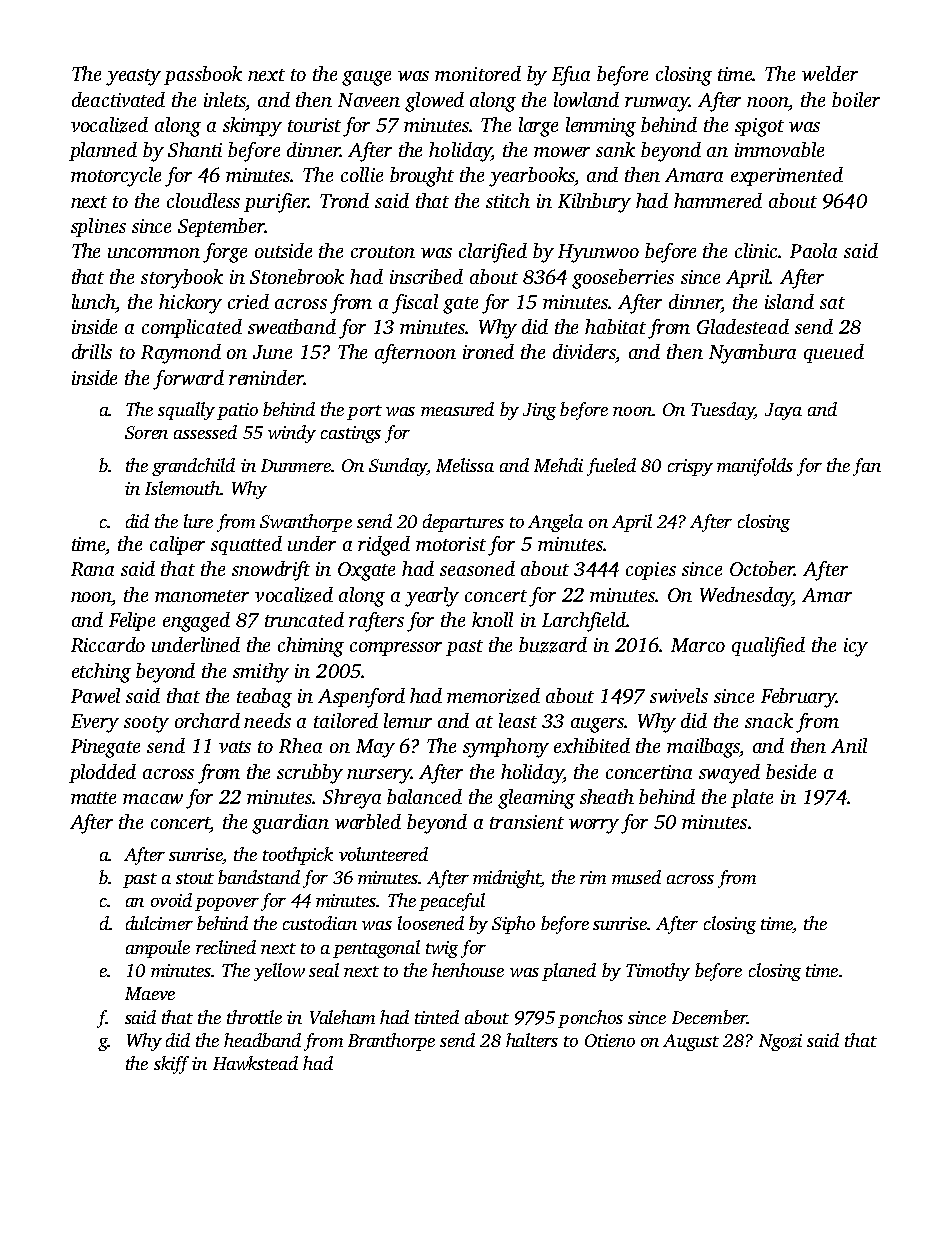 Image resolution: width=952 pixels, height=1233 pixels. What do you see at coordinates (856, 647) in the screenshot?
I see `icy` at bounding box center [856, 647].
